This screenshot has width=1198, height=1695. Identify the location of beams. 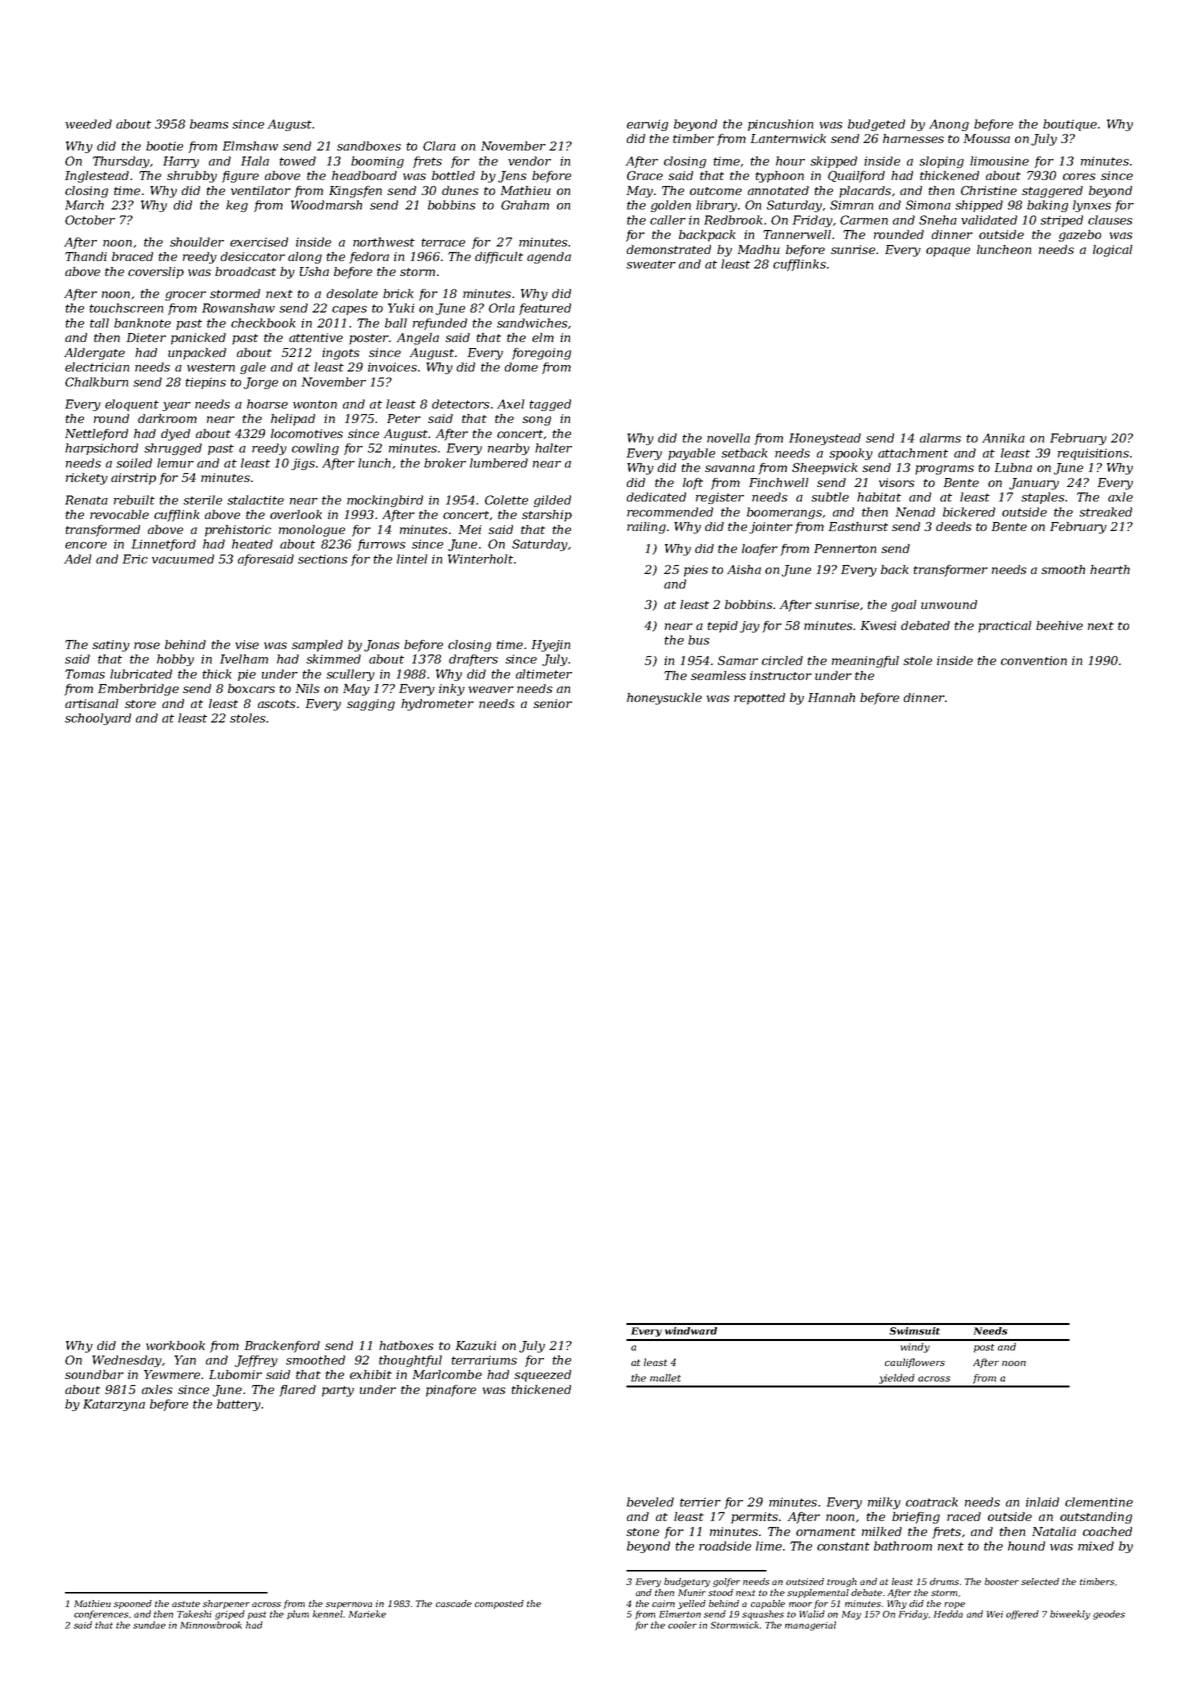
(209, 124).
